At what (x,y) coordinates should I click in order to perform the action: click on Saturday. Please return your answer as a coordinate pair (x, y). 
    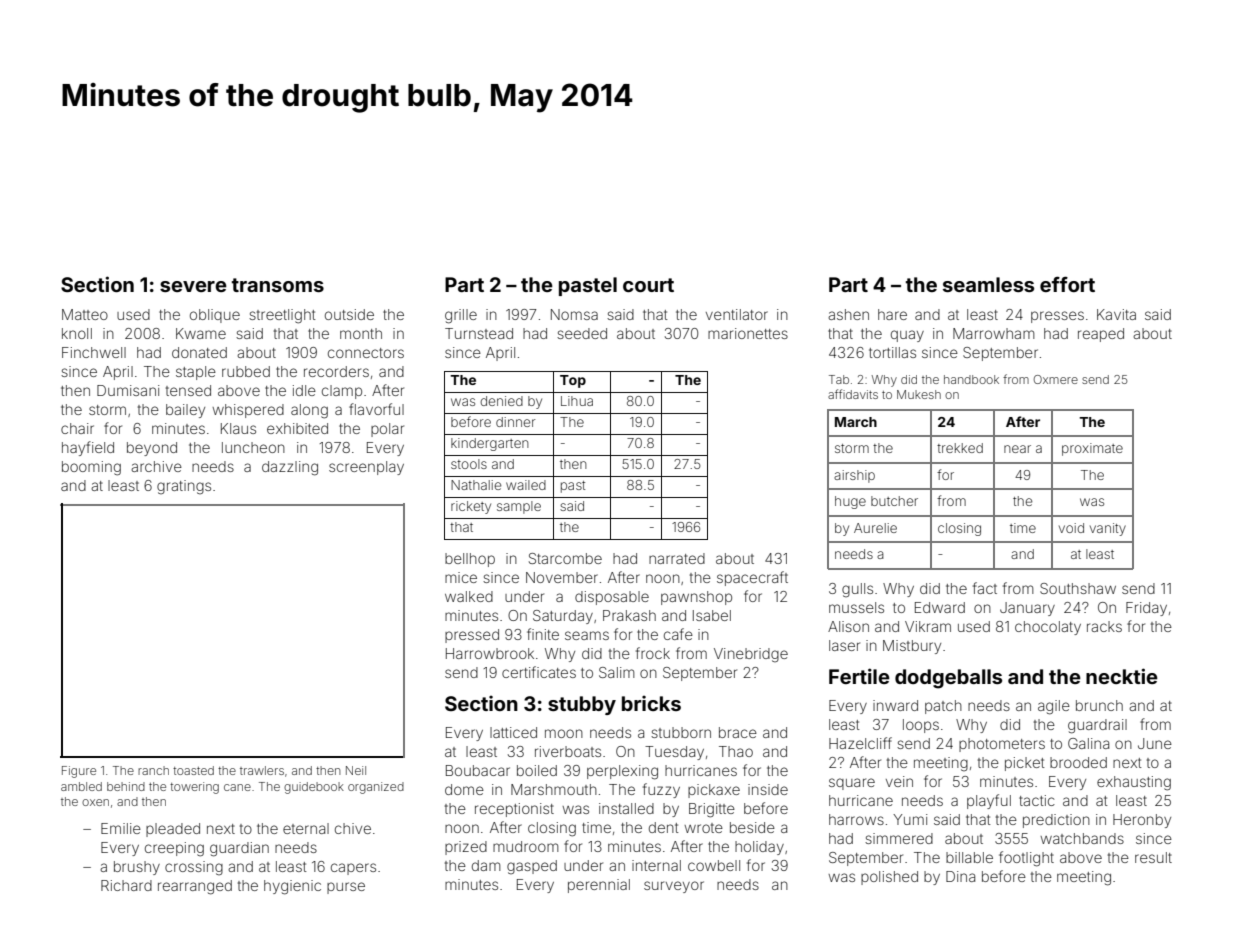
    Looking at the image, I should click on (563, 617).
